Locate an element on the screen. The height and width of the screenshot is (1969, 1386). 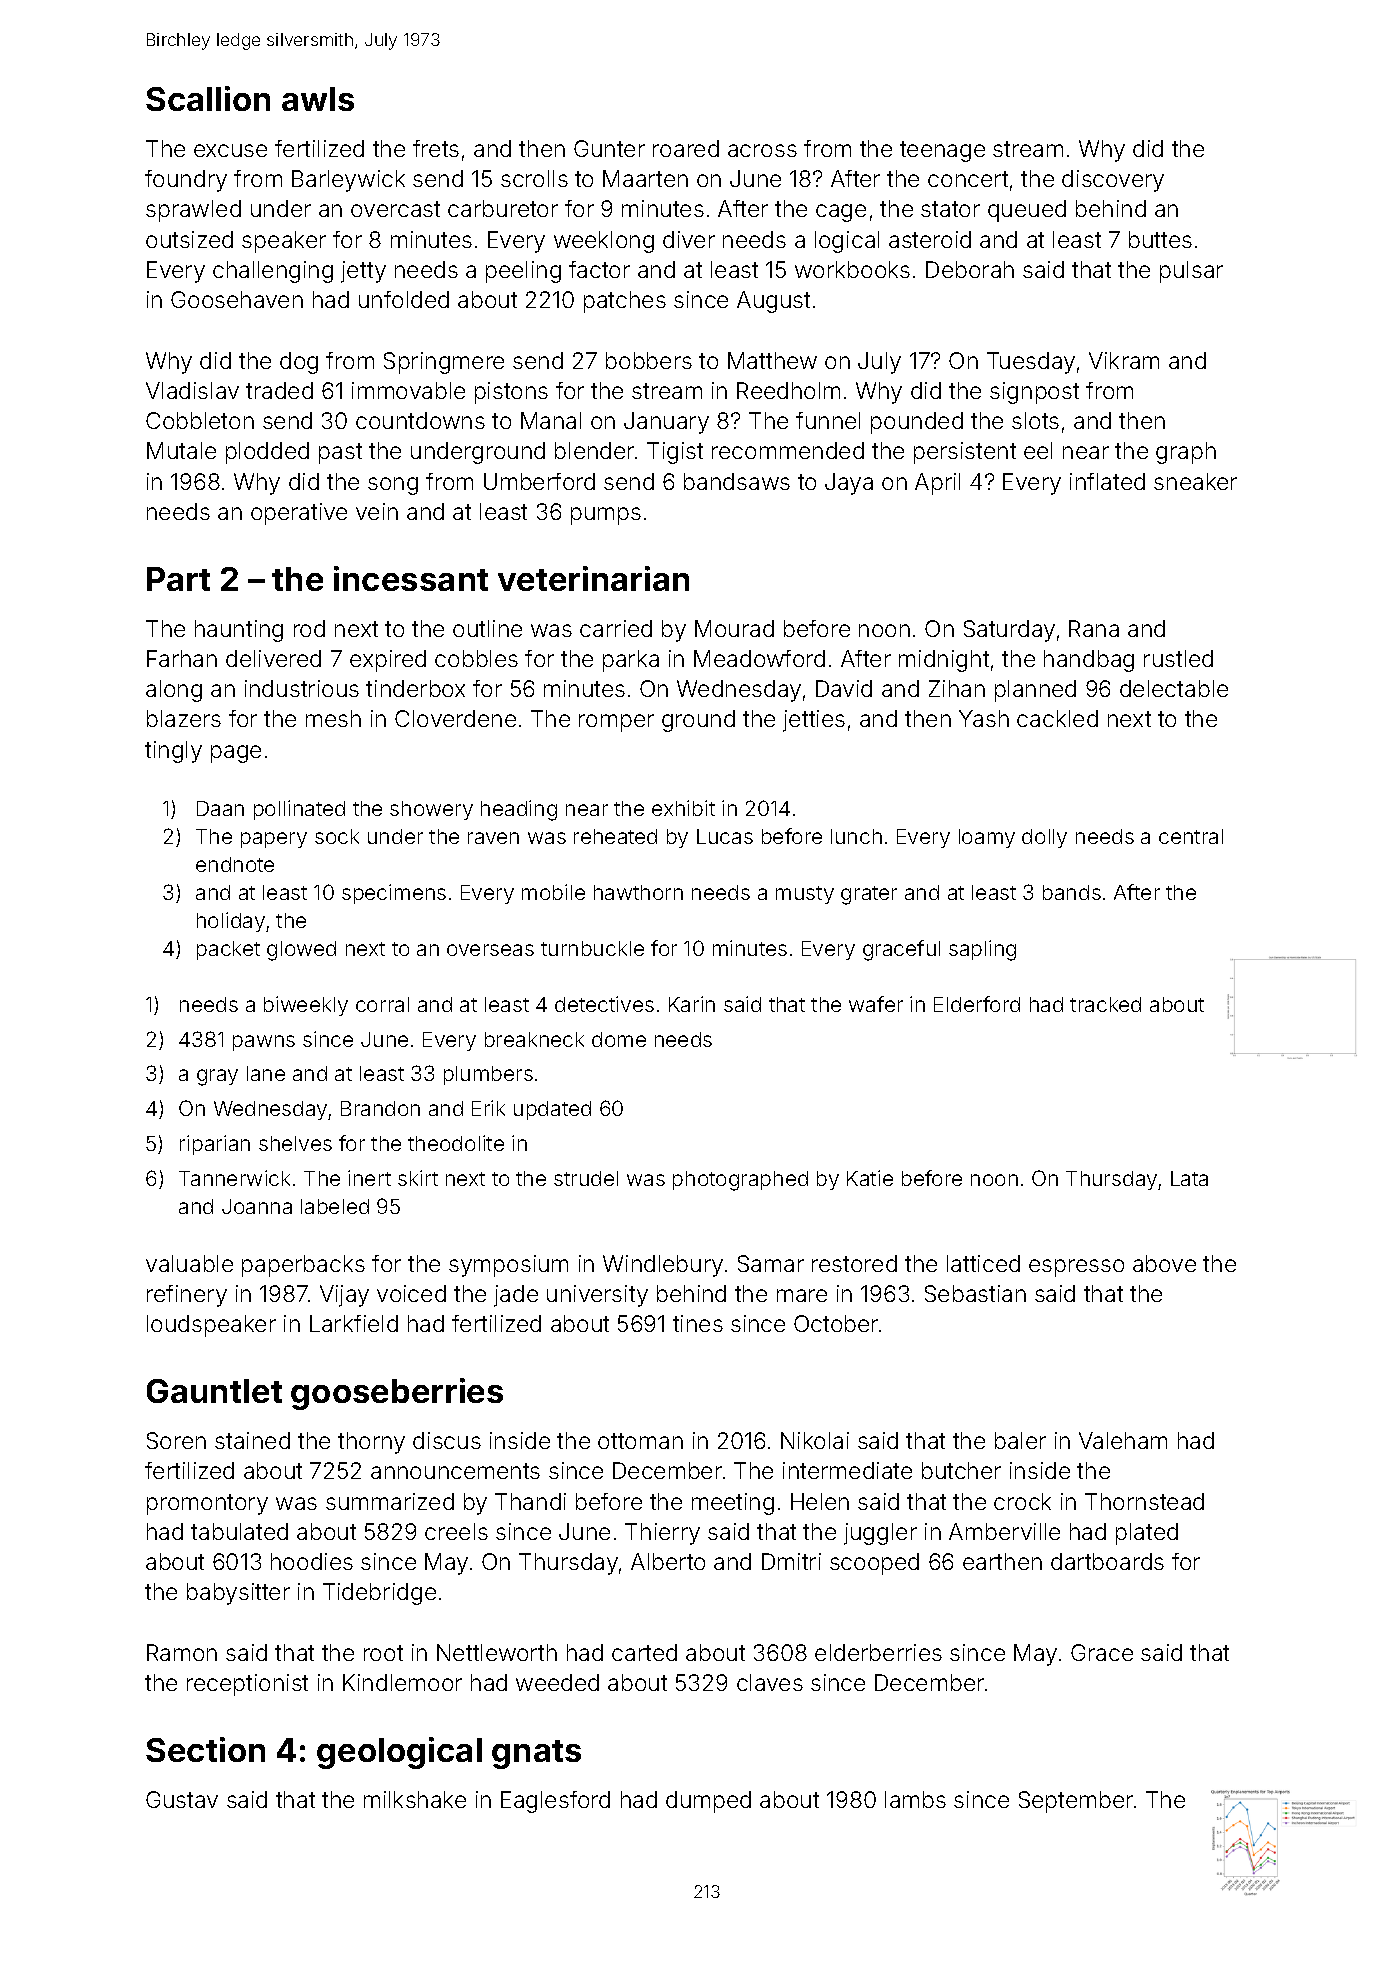
midnight is located at coordinates (944, 661).
